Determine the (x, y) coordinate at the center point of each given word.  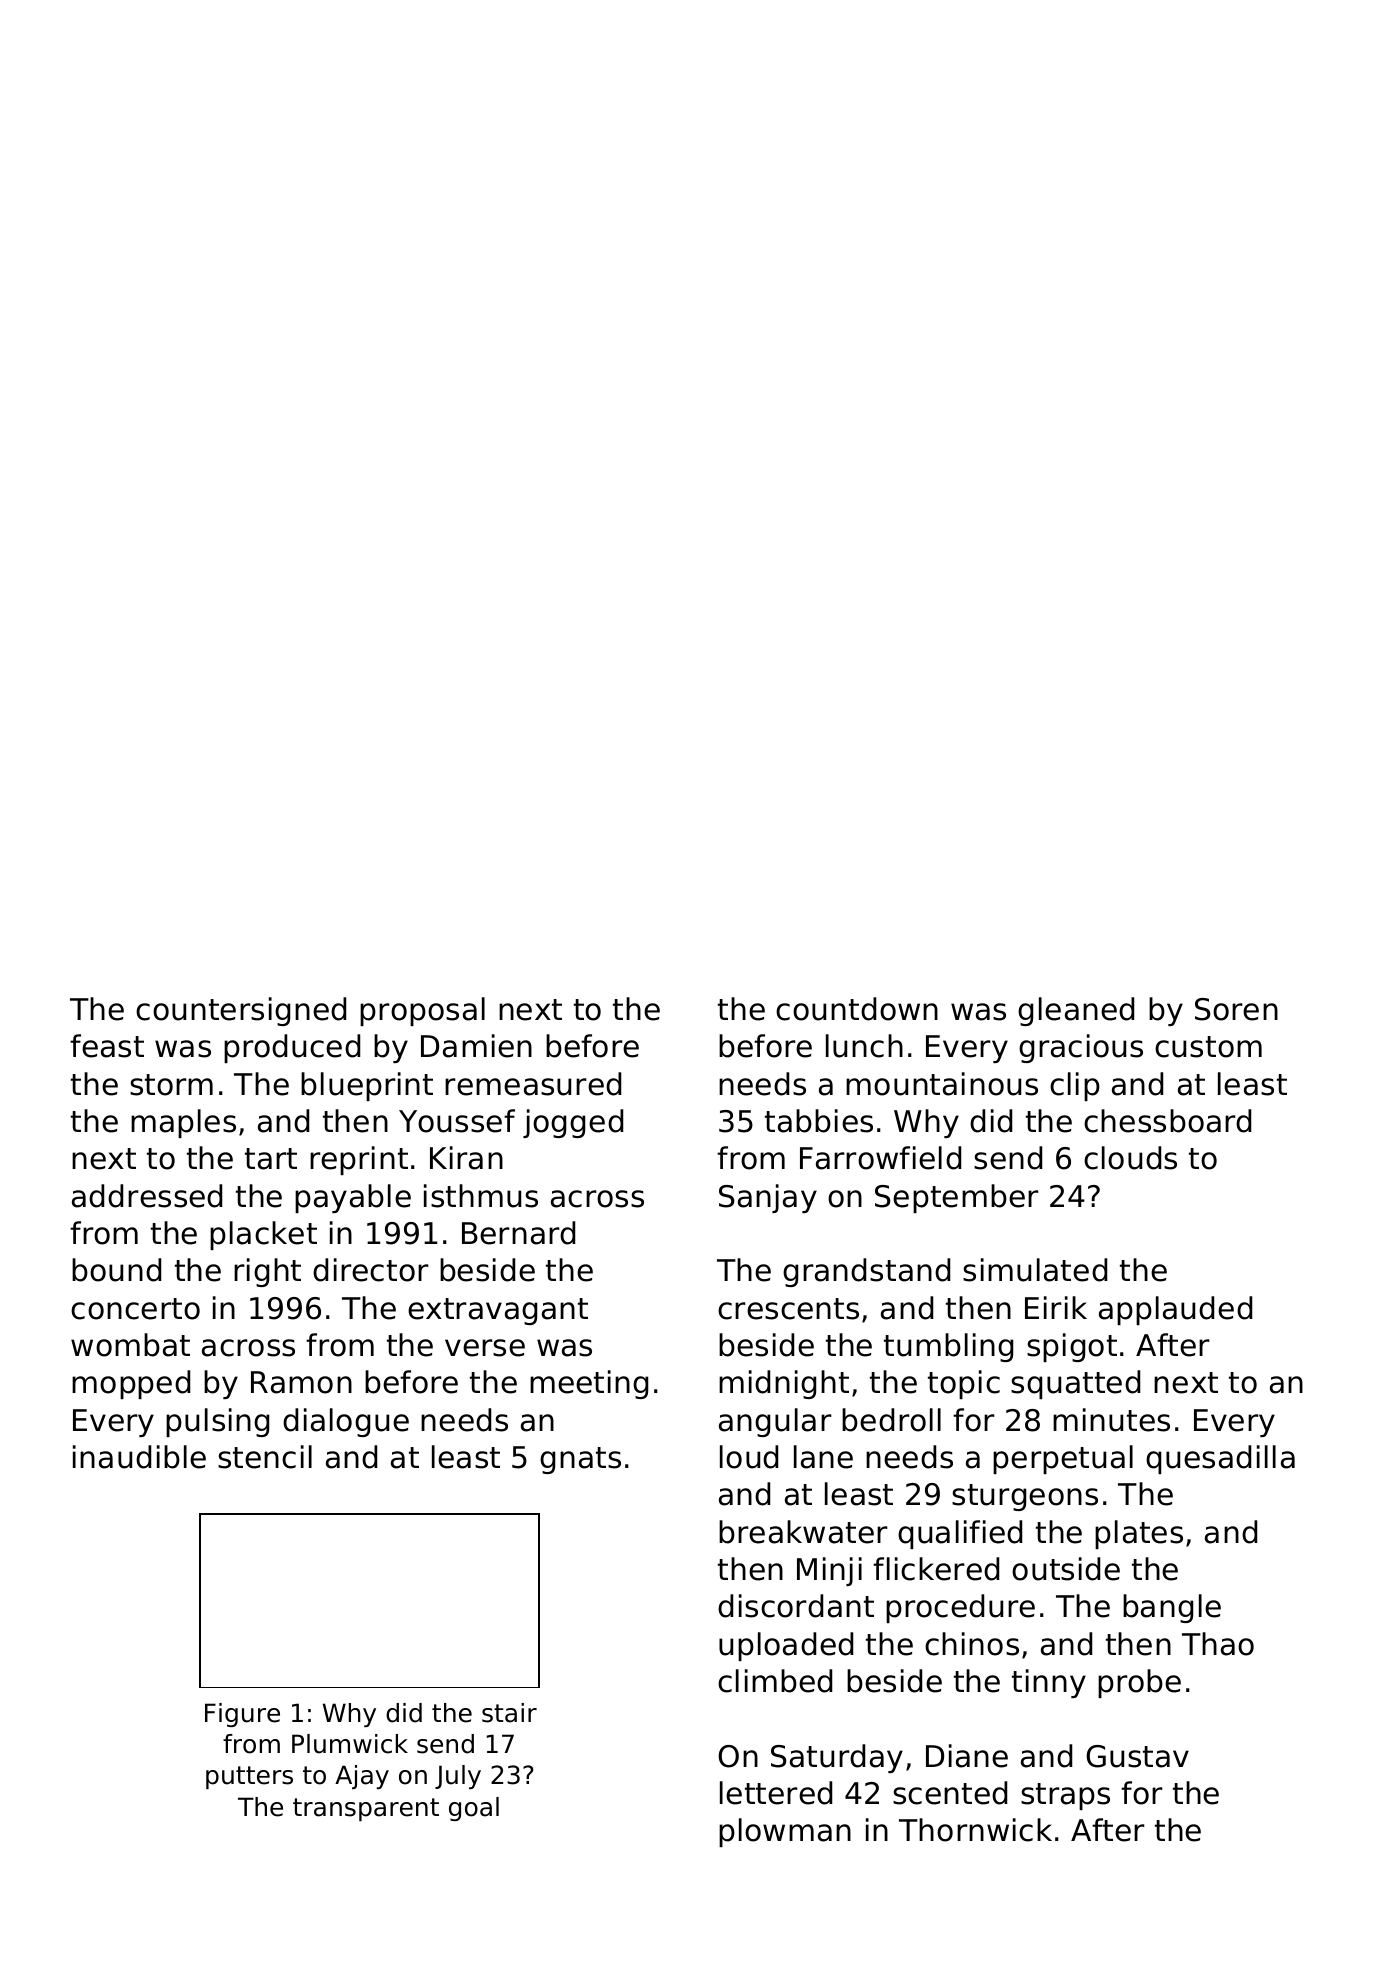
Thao (1218, 1644)
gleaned (1076, 1011)
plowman (785, 1832)
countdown (857, 1009)
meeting (589, 1384)
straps (1065, 1796)
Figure (242, 1715)
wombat (130, 1345)
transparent (366, 1809)
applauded (1175, 1310)
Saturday (837, 1758)
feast (107, 1046)
